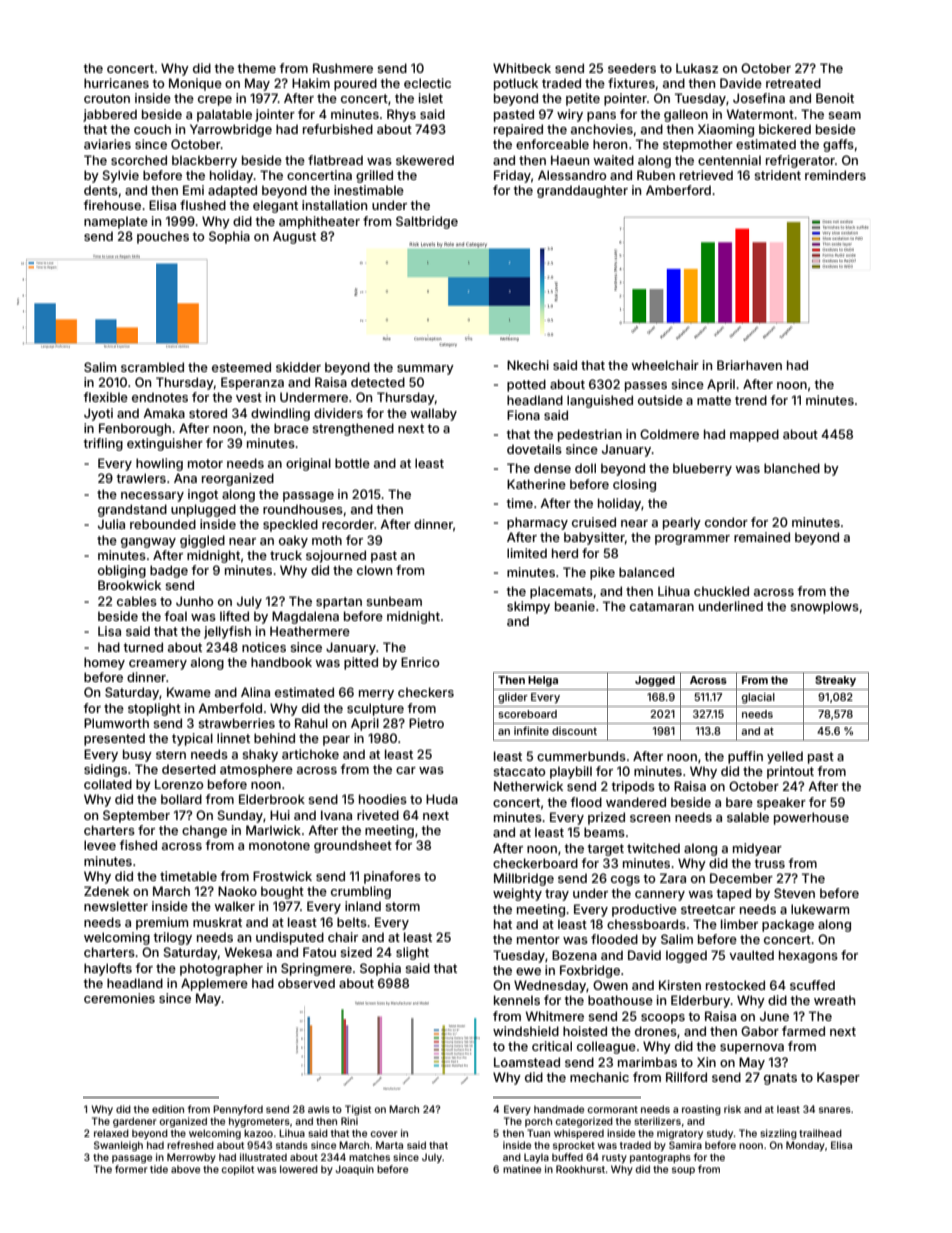 The width and height of the screenshot is (952, 1233). I want to click on Amberford, so click(678, 190).
